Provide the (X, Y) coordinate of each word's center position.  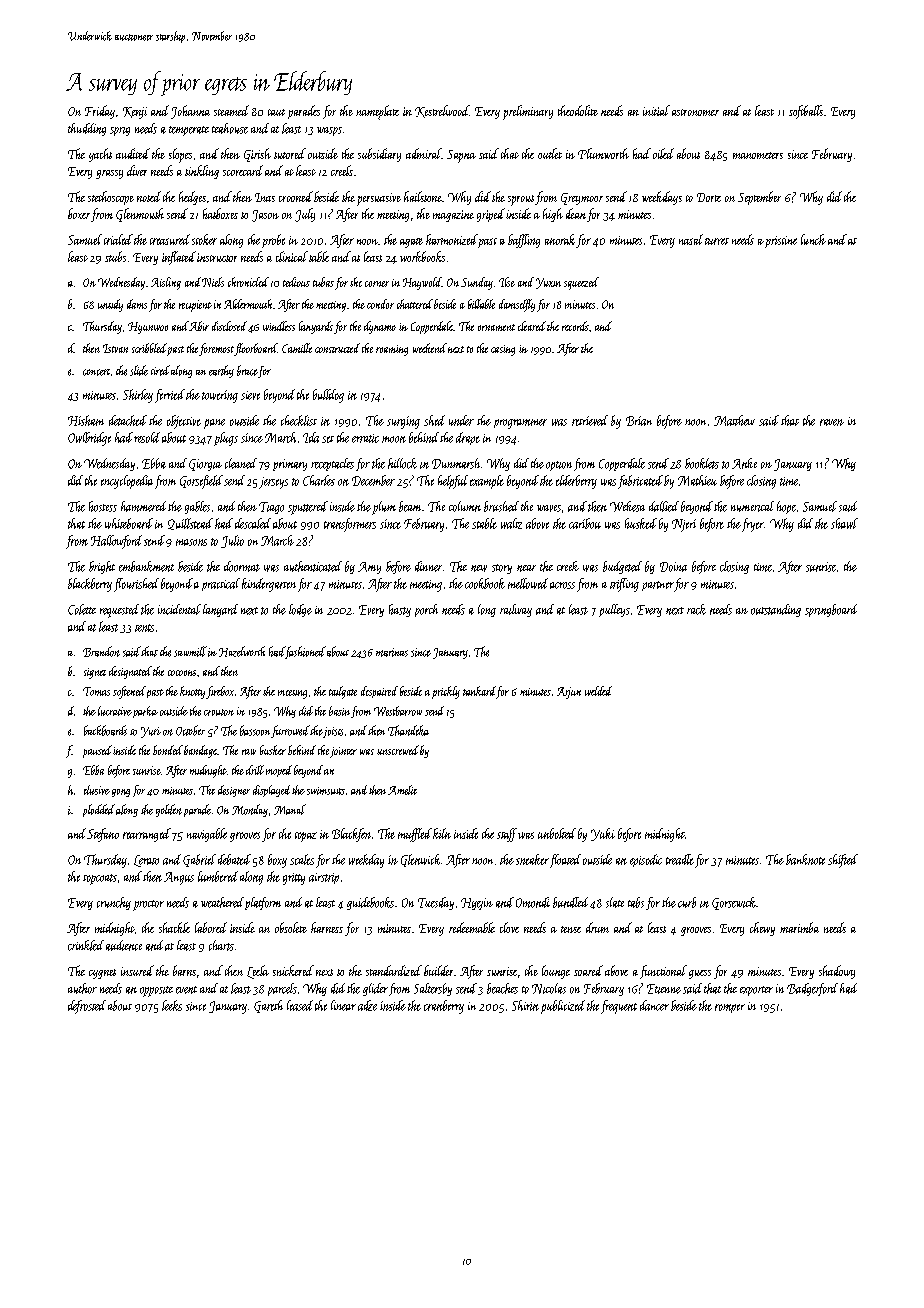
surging (403, 422)
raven (832, 422)
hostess (103, 506)
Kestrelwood (442, 111)
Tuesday (436, 903)
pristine (781, 242)
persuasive (379, 199)
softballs (806, 112)
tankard (479, 691)
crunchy (114, 903)
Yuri (151, 732)
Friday (100, 112)
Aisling (166, 283)
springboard (831, 610)
